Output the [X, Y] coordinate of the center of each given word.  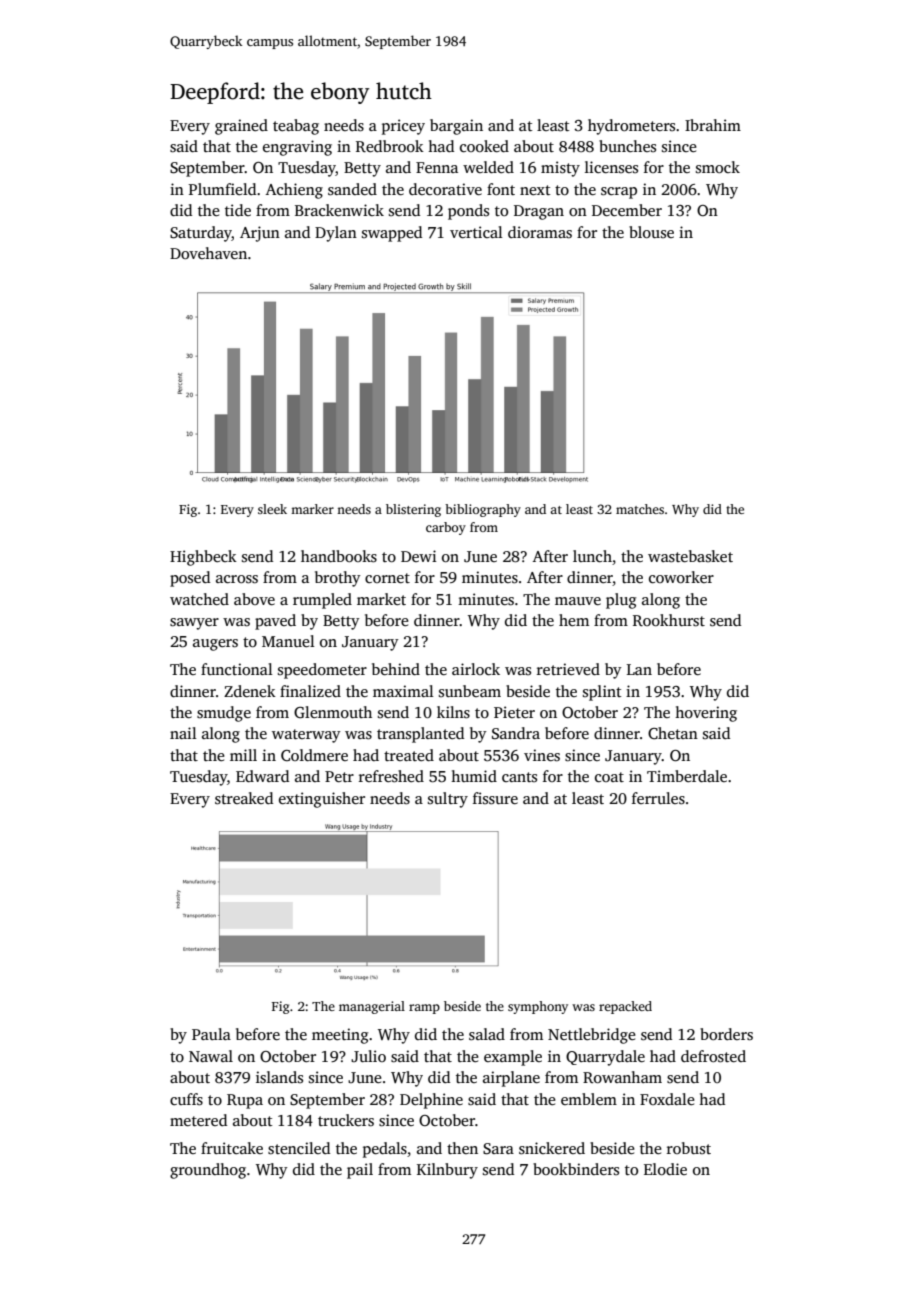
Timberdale [687, 776]
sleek [272, 509]
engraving [297, 148]
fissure [495, 798]
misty [560, 169]
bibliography [483, 510]
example [513, 1058]
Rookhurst [669, 620]
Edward [262, 776]
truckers [346, 1120]
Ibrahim [713, 125]
